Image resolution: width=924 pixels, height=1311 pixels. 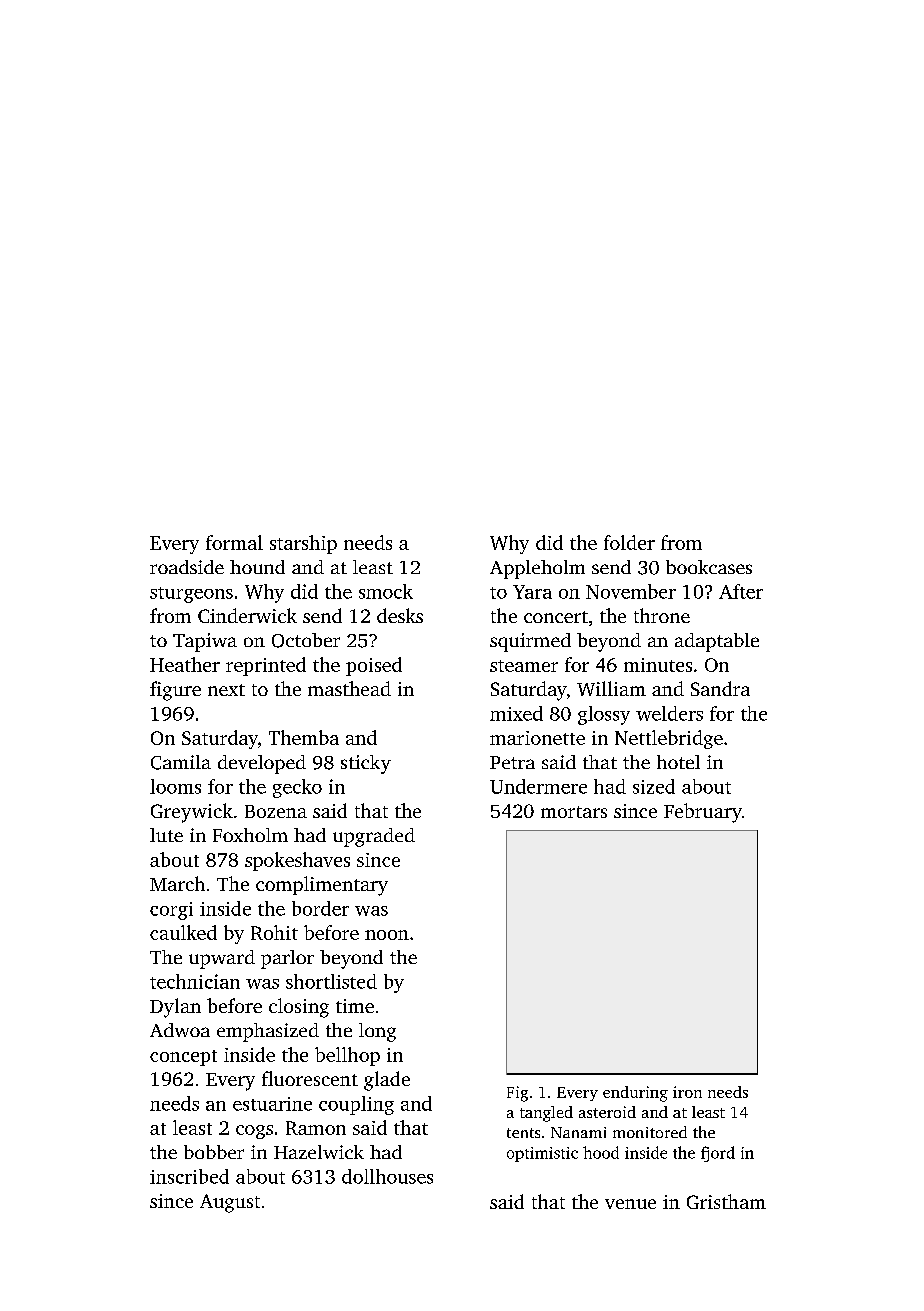 What do you see at coordinates (687, 1092) in the page?
I see `iron` at bounding box center [687, 1092].
